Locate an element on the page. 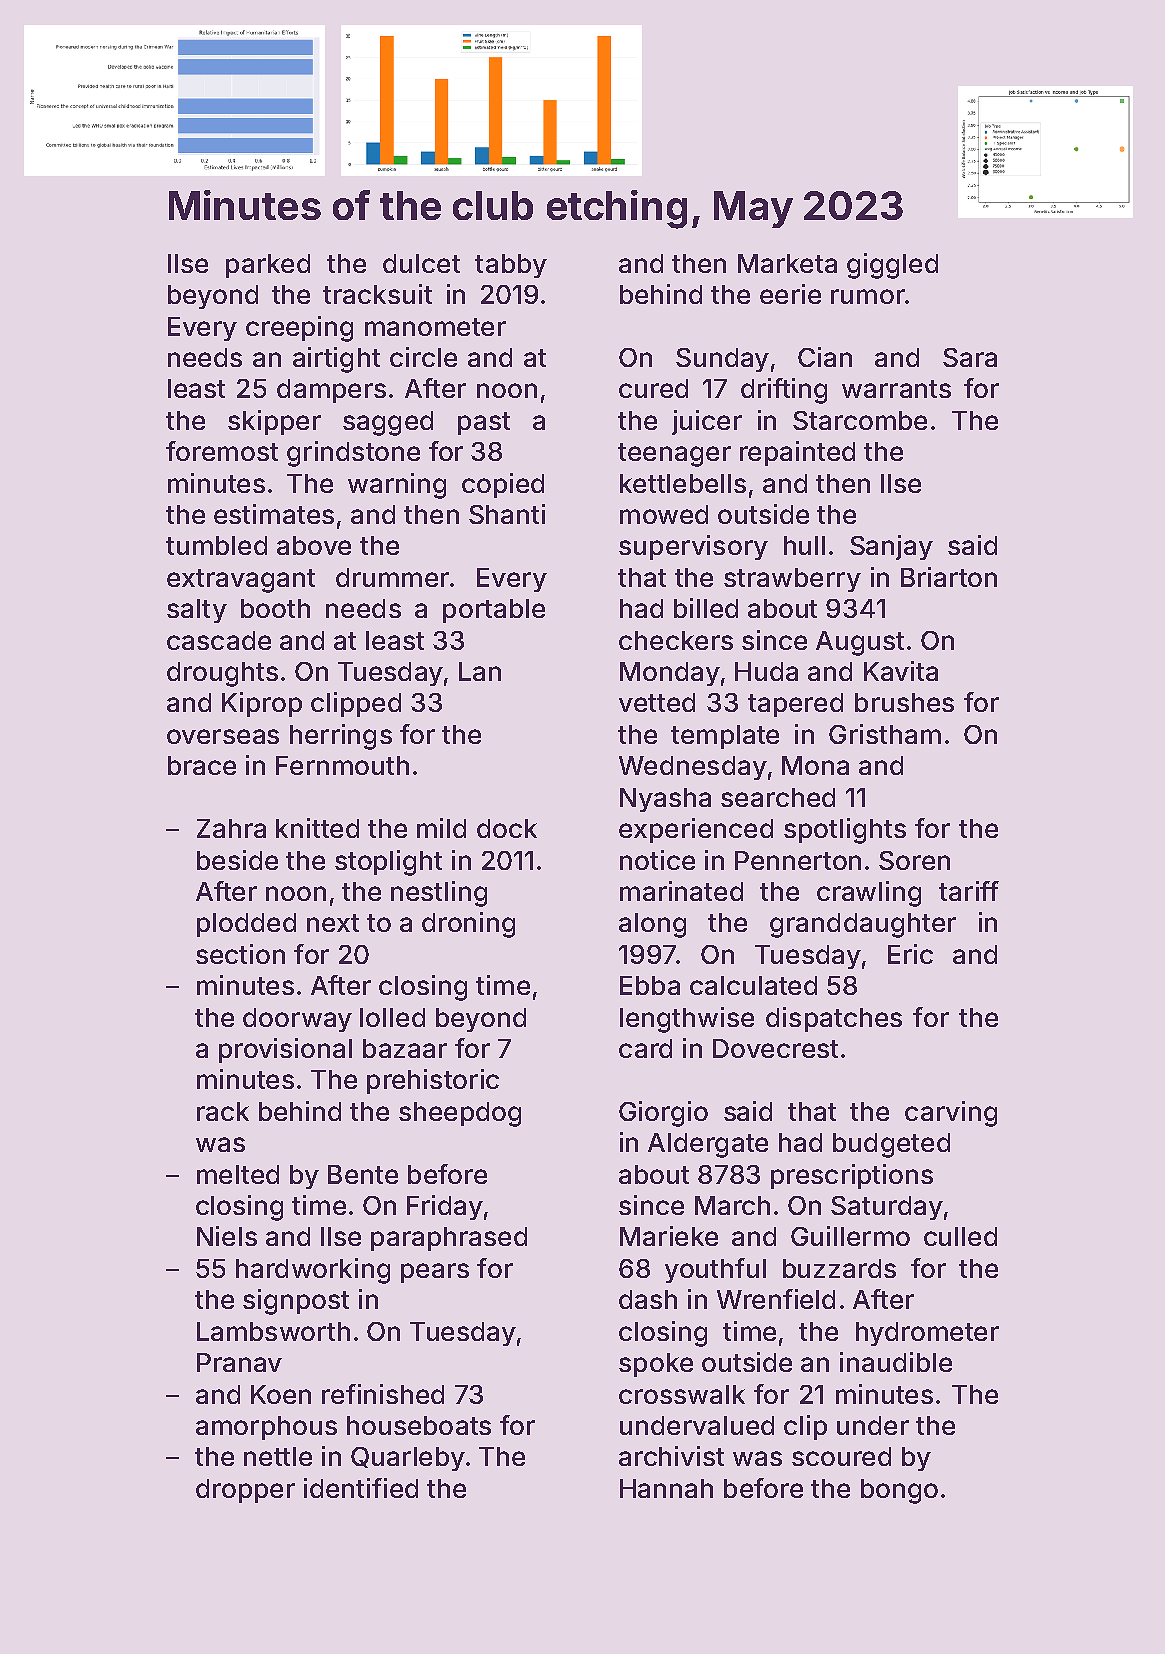 The height and width of the page is (1654, 1165). dispatches is located at coordinates (834, 1019).
